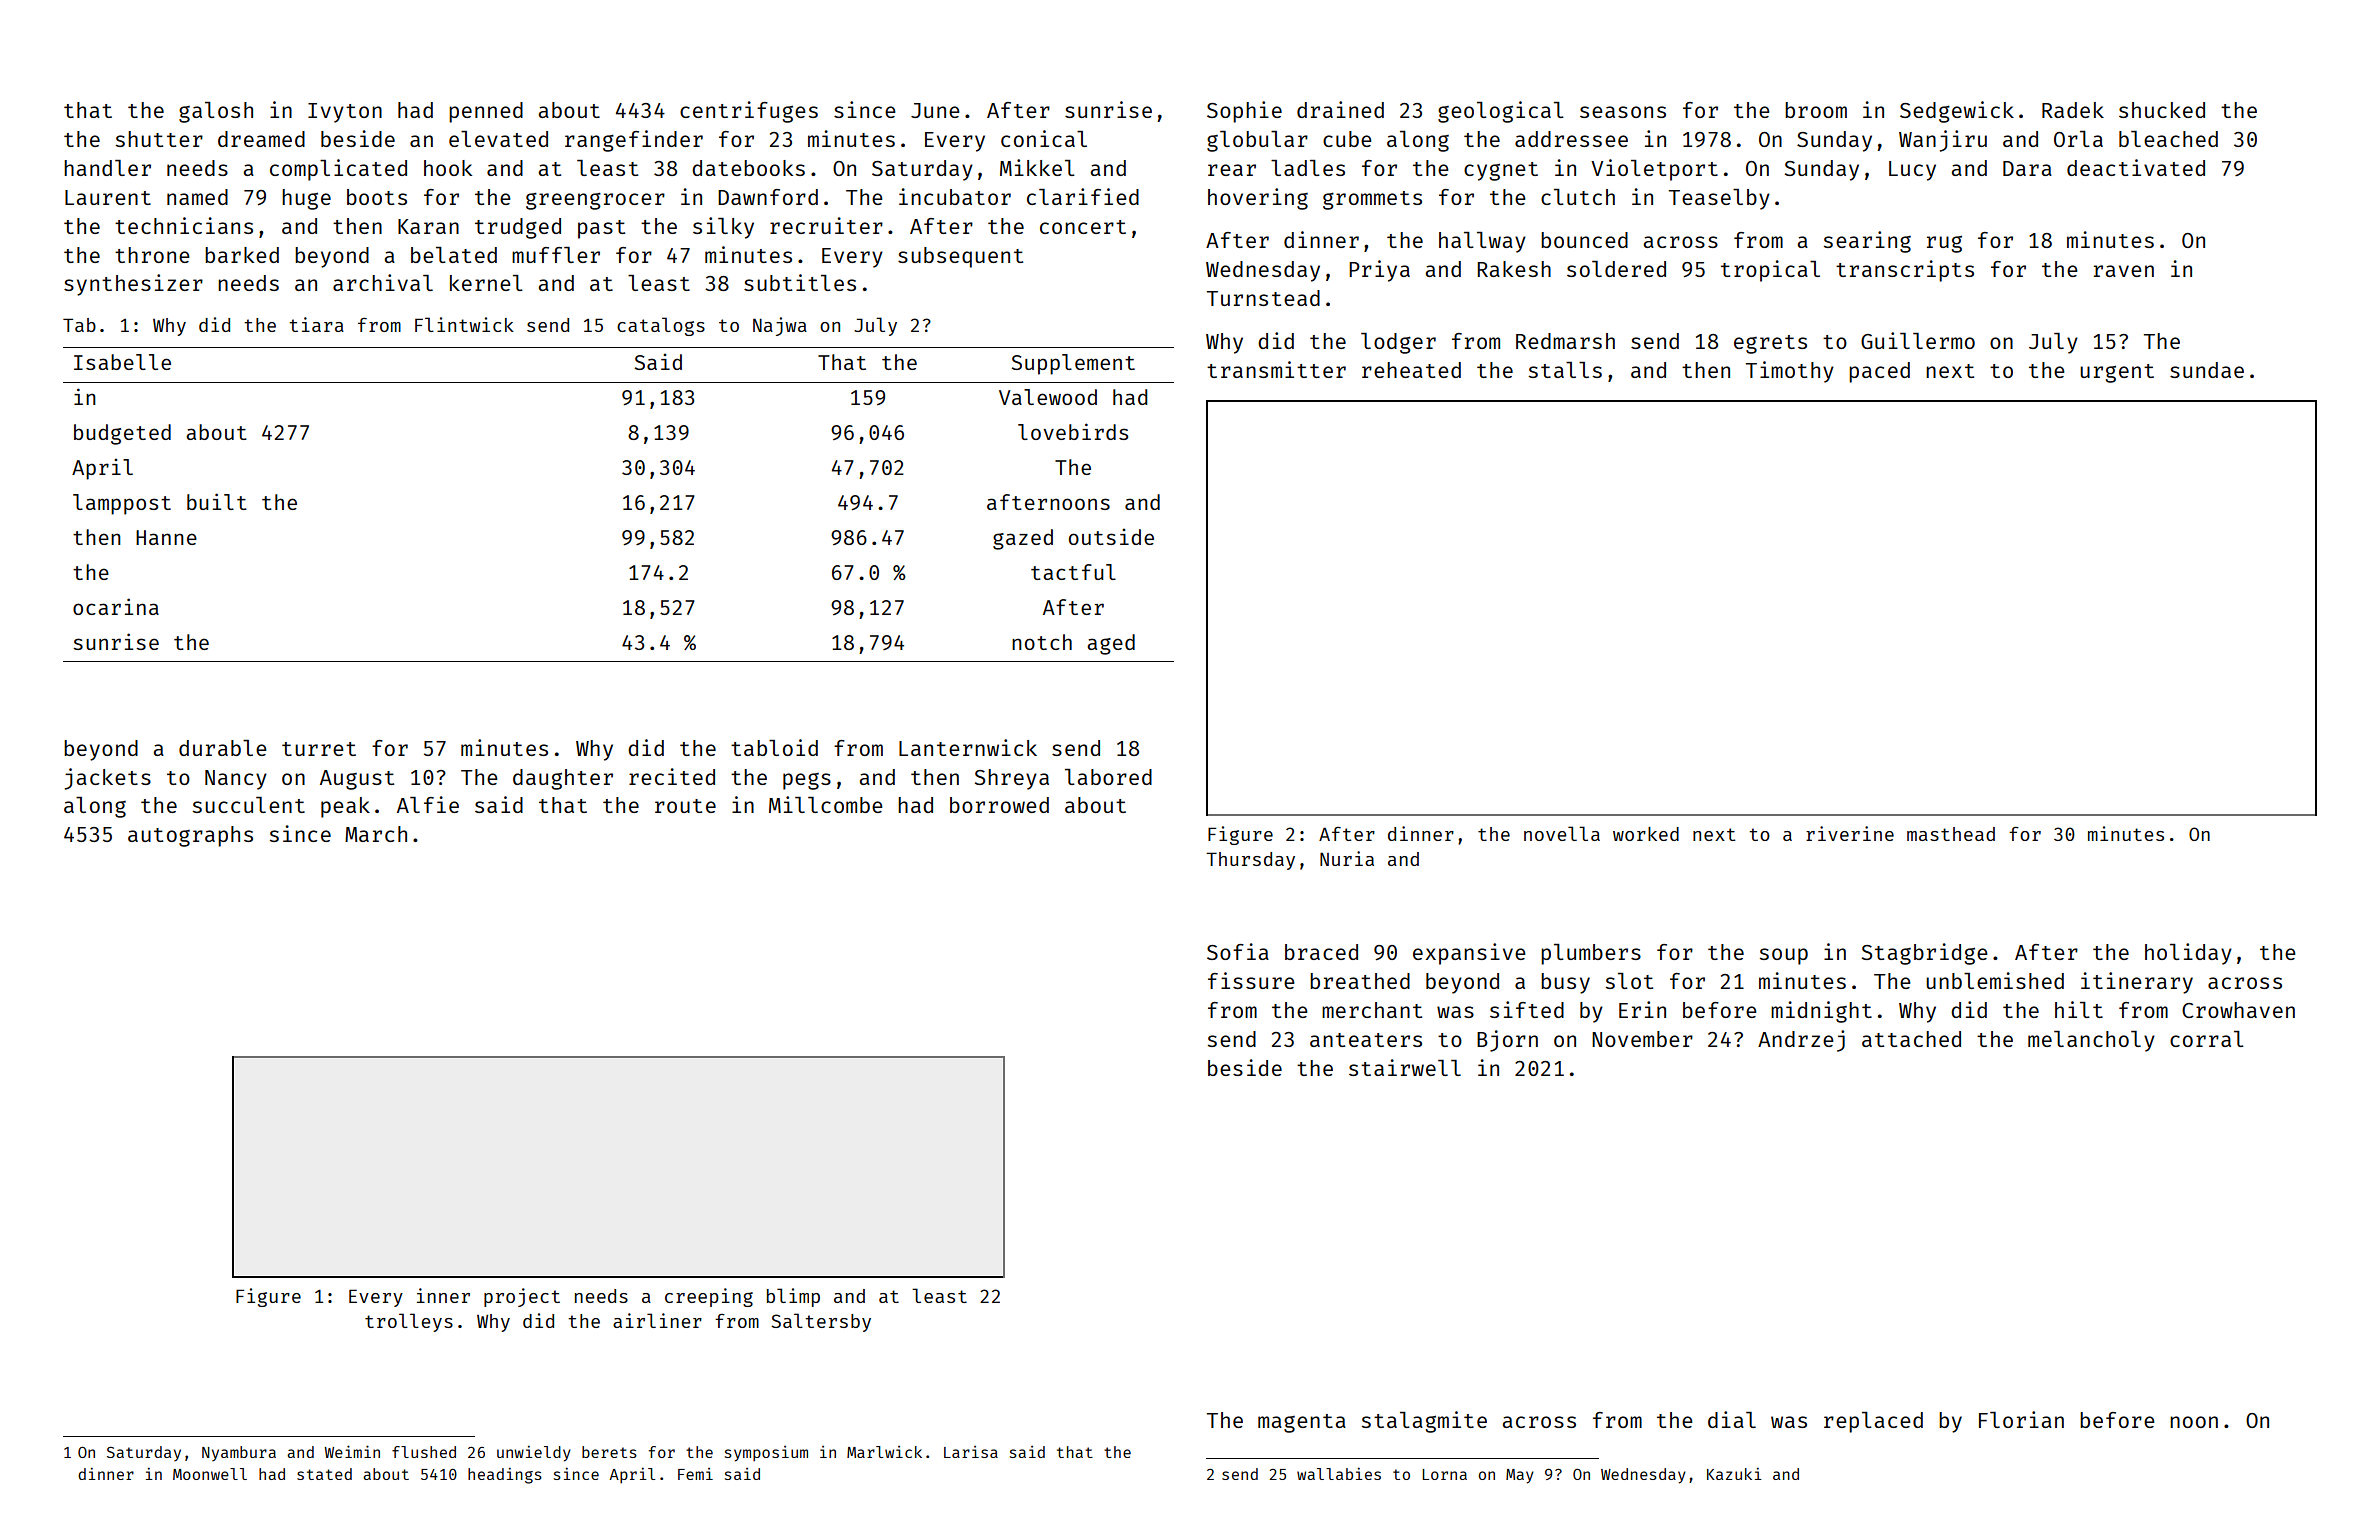  I want to click on Orla, so click(2078, 139).
